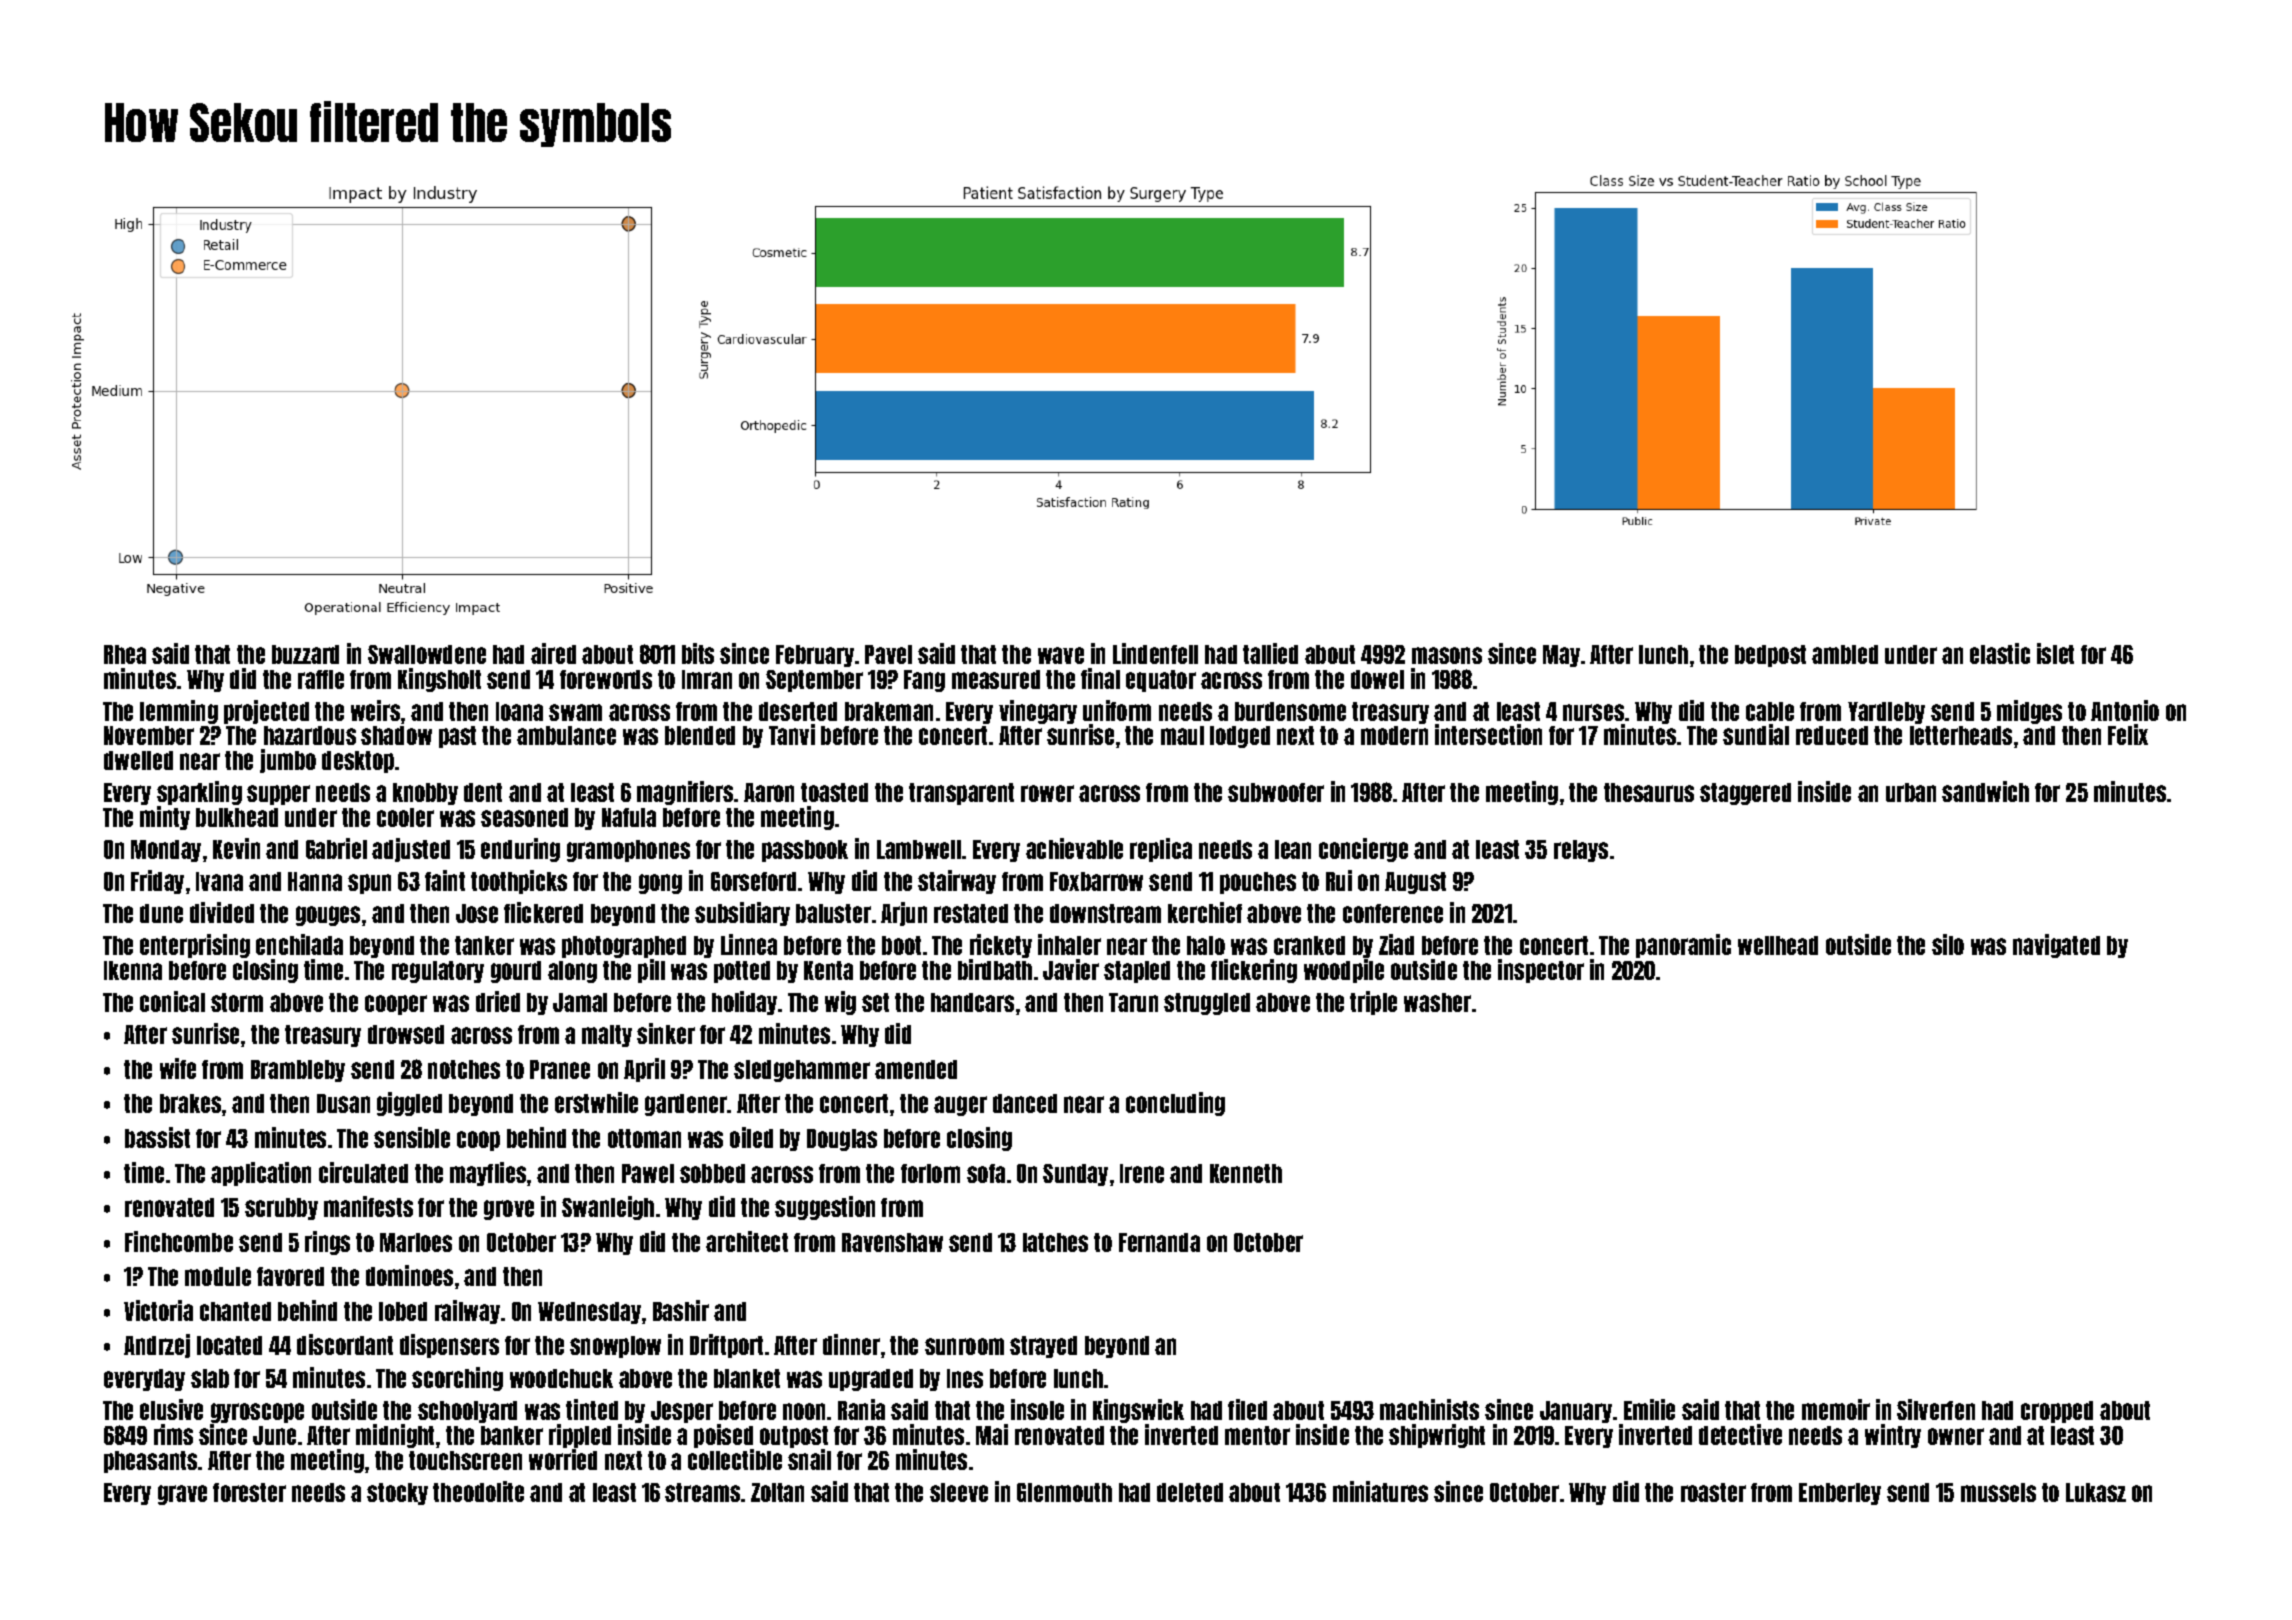 This screenshot has width=2292, height=1620. I want to click on manifests, so click(368, 1206).
